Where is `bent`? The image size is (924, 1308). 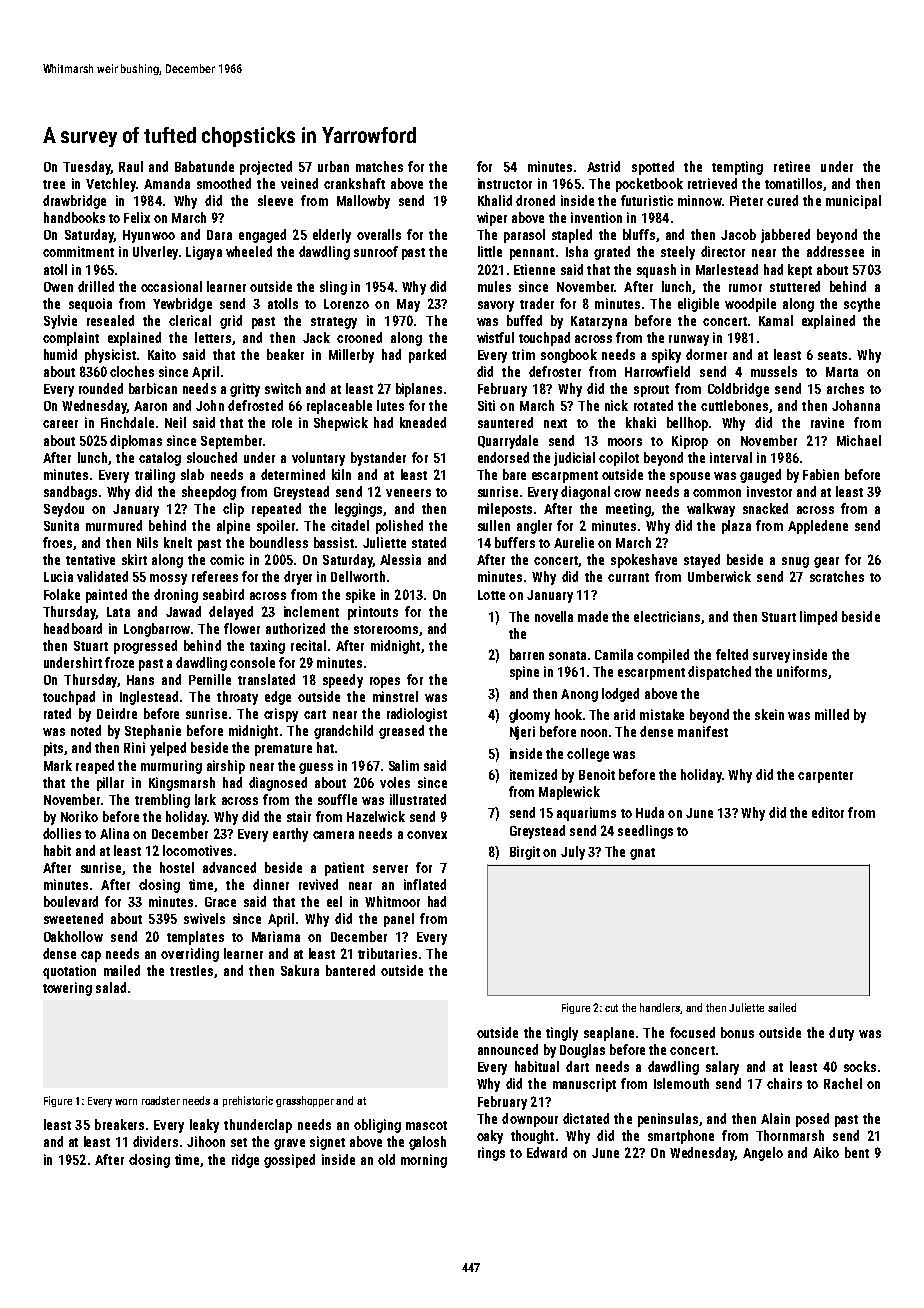 bent is located at coordinates (857, 1152).
